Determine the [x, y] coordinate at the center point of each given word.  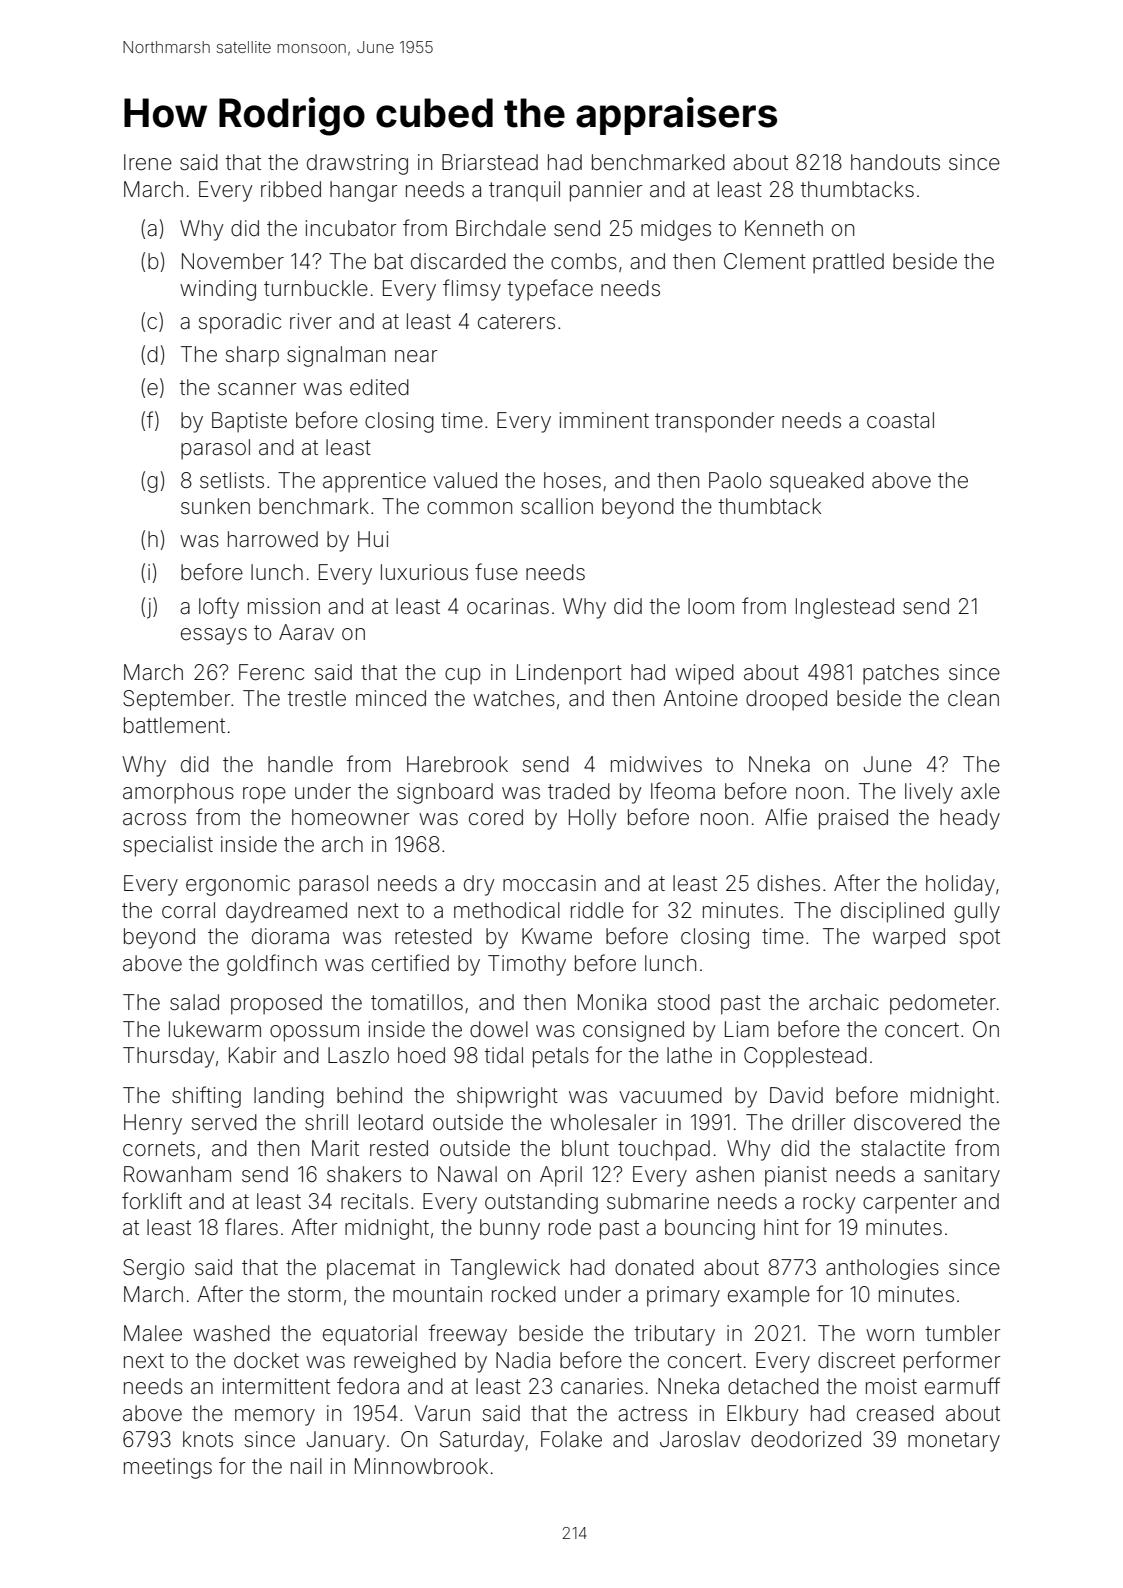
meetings [168, 1468]
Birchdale [501, 228]
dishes [788, 883]
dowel [499, 1029]
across [154, 819]
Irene [148, 162]
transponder [715, 422]
